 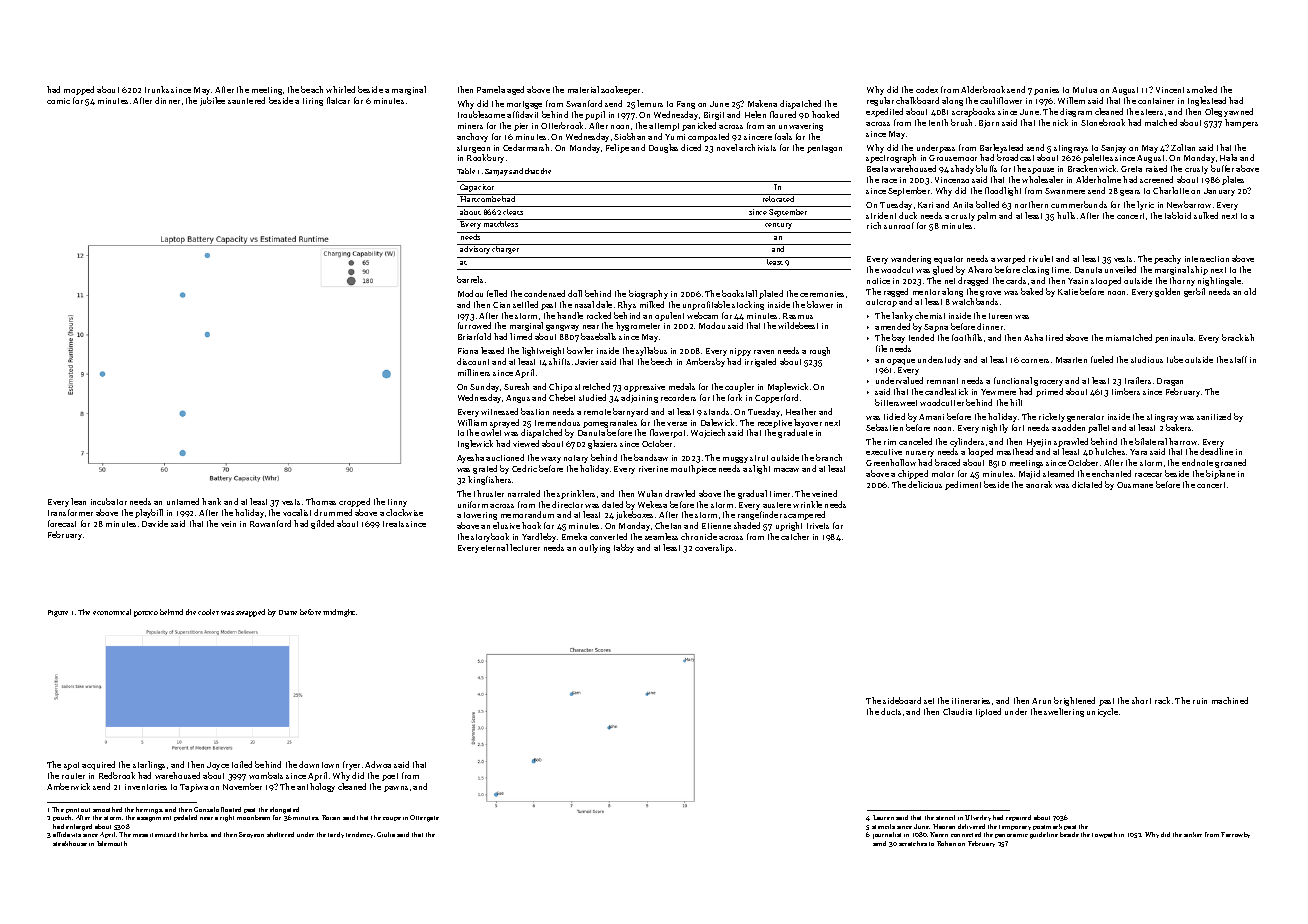 I want to click on sunroof, so click(x=899, y=225).
